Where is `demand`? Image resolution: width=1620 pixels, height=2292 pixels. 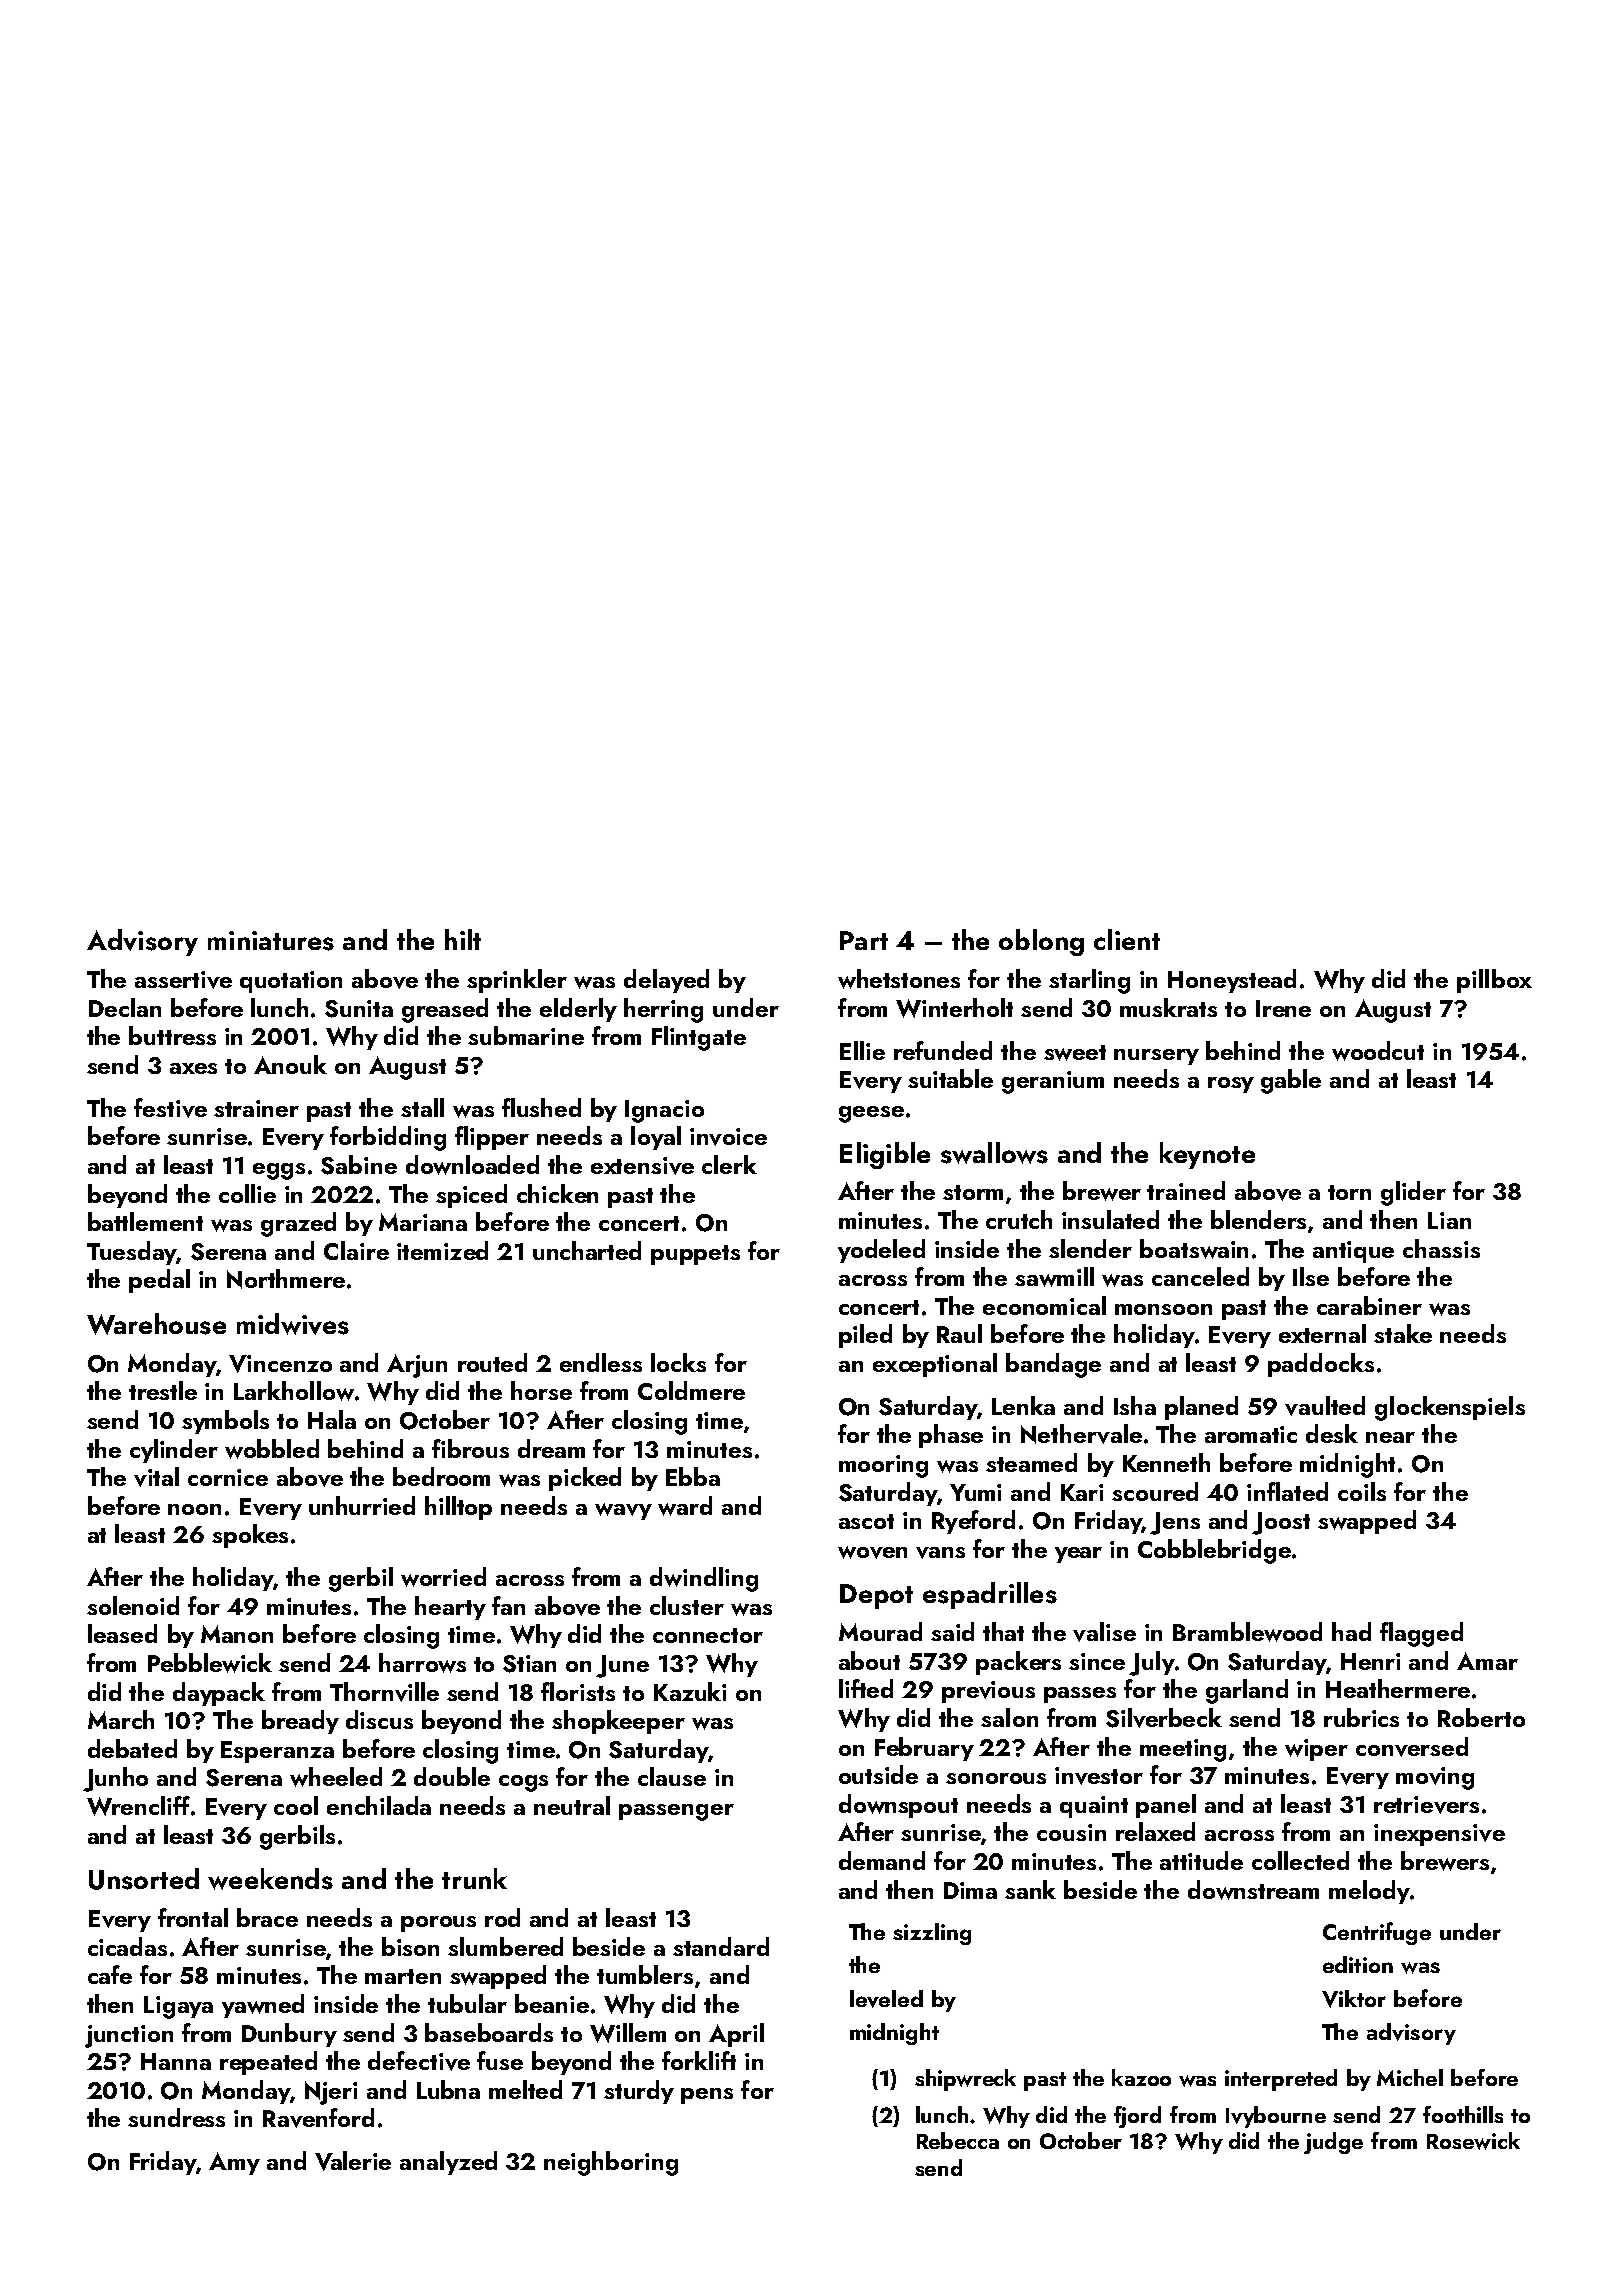
demand is located at coordinates (882, 1860).
